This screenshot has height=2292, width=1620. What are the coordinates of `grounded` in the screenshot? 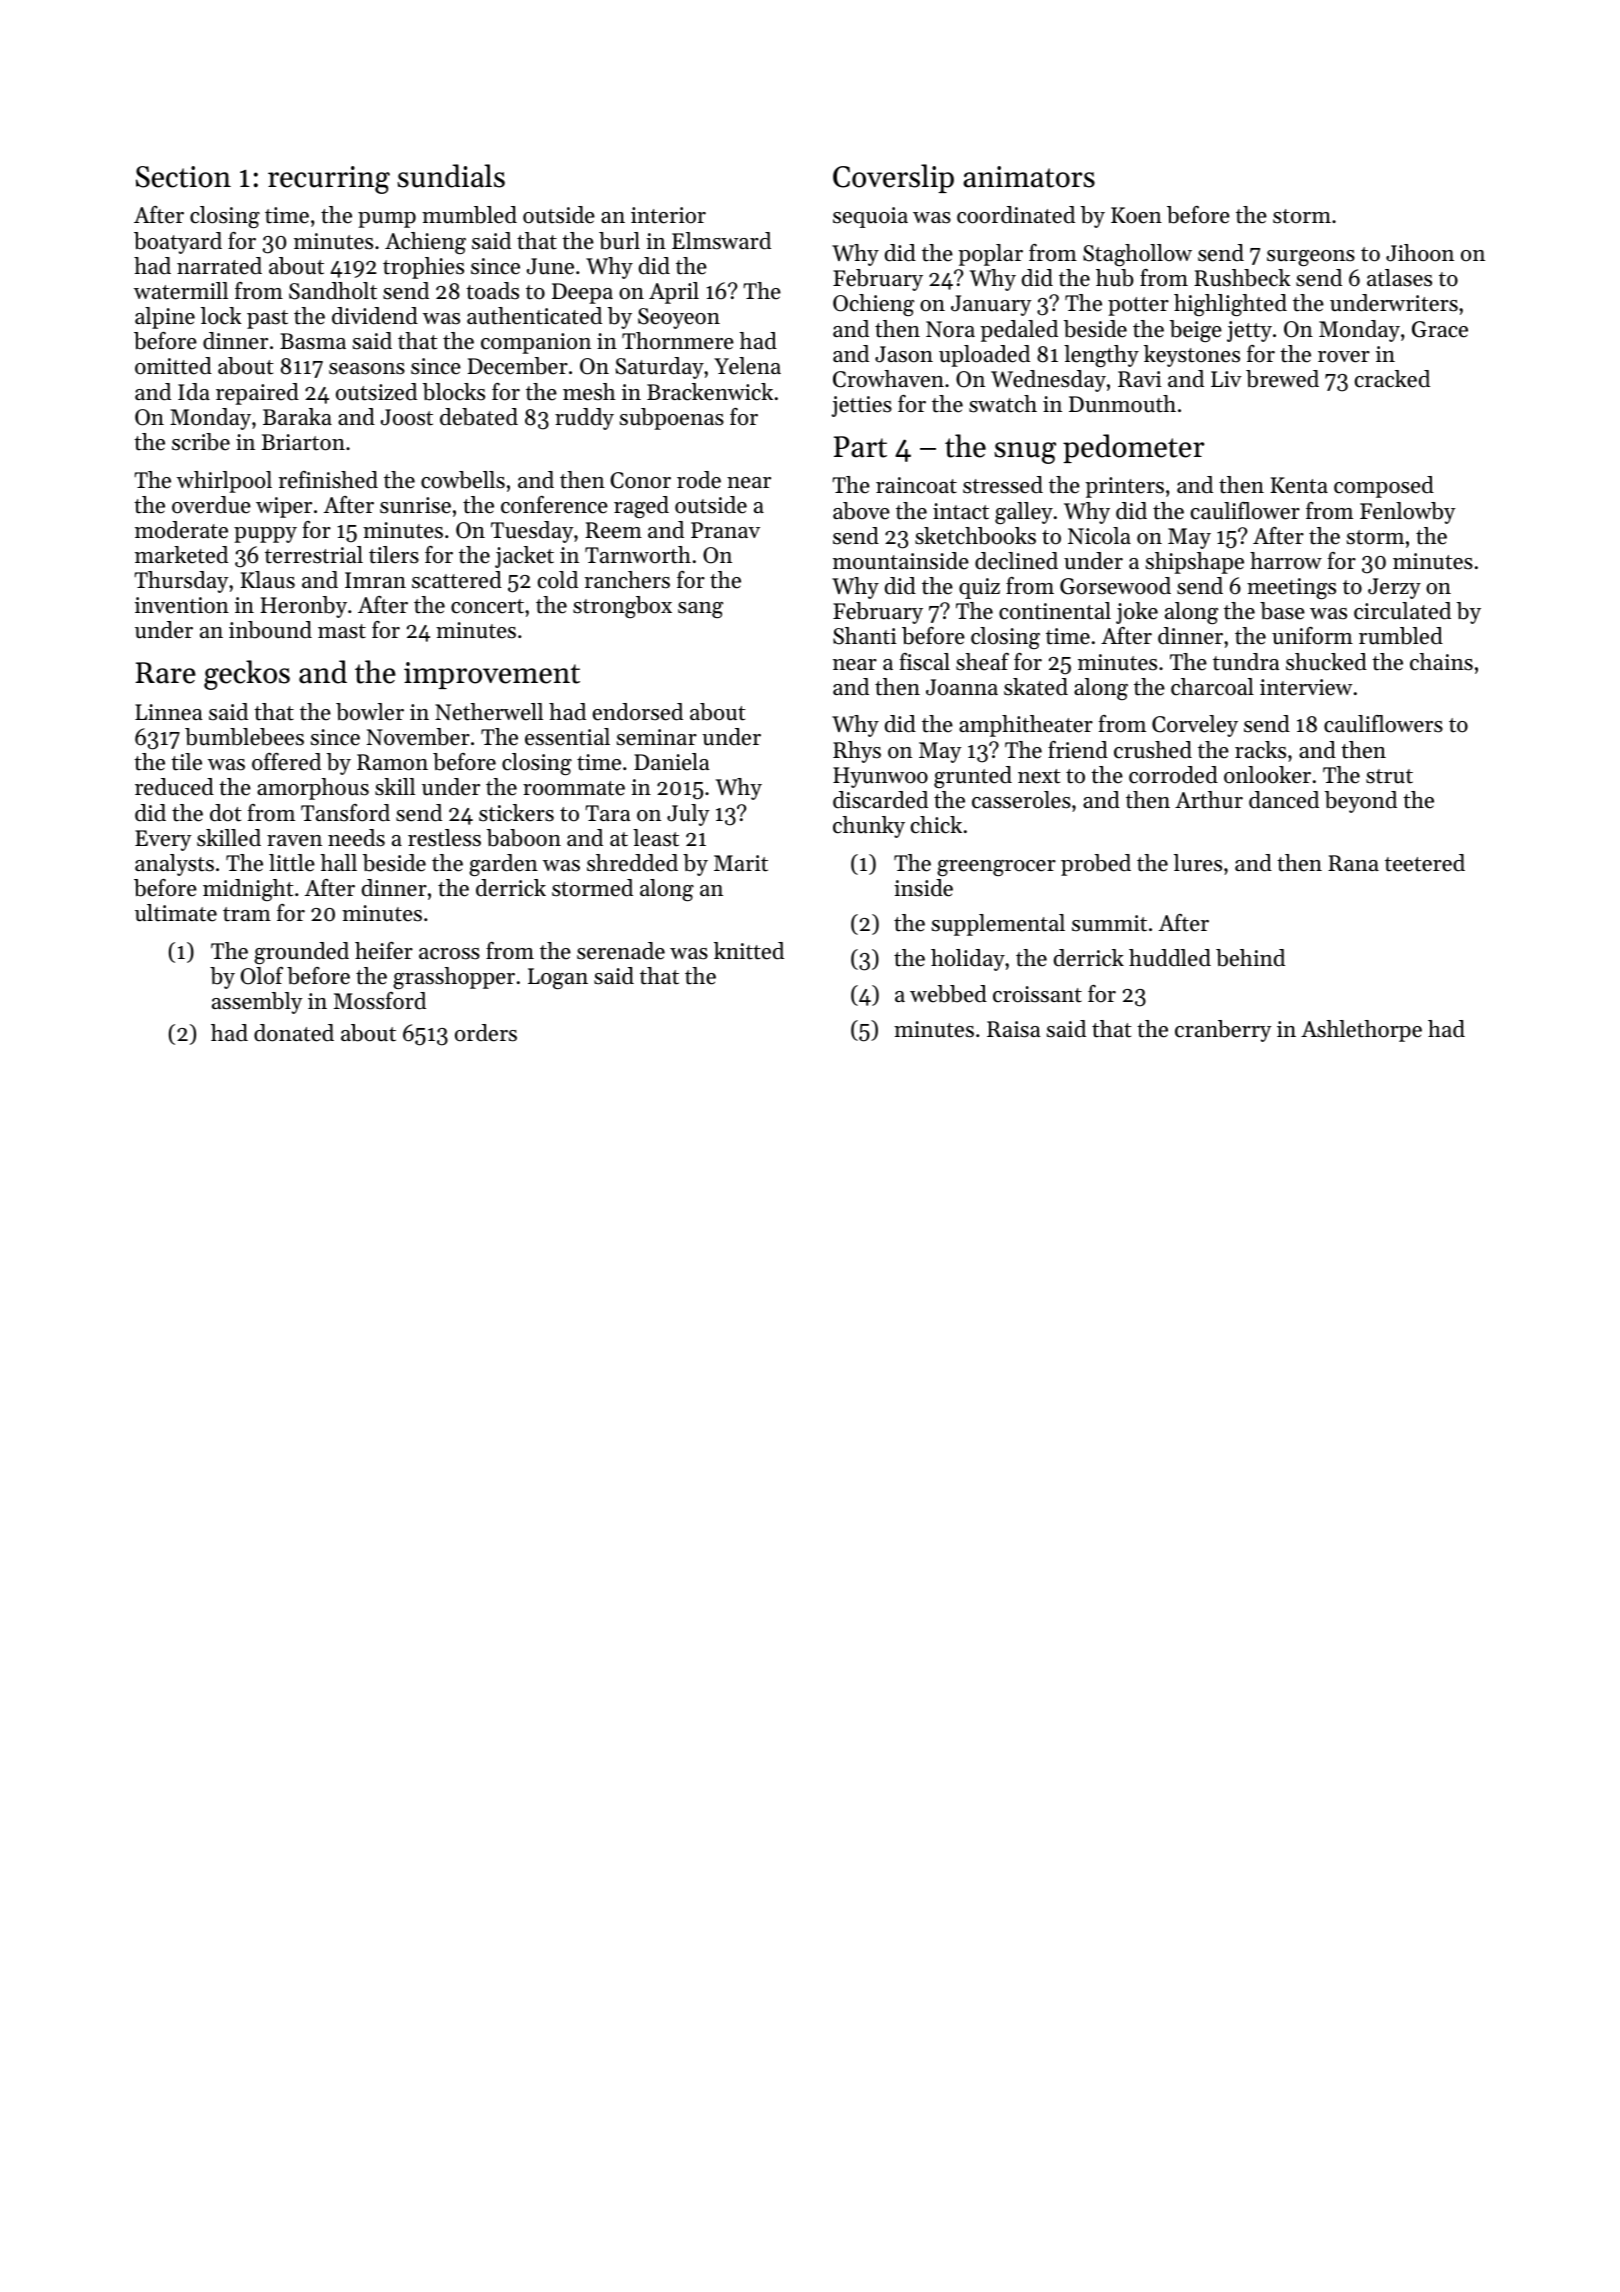 It's located at (301, 953).
